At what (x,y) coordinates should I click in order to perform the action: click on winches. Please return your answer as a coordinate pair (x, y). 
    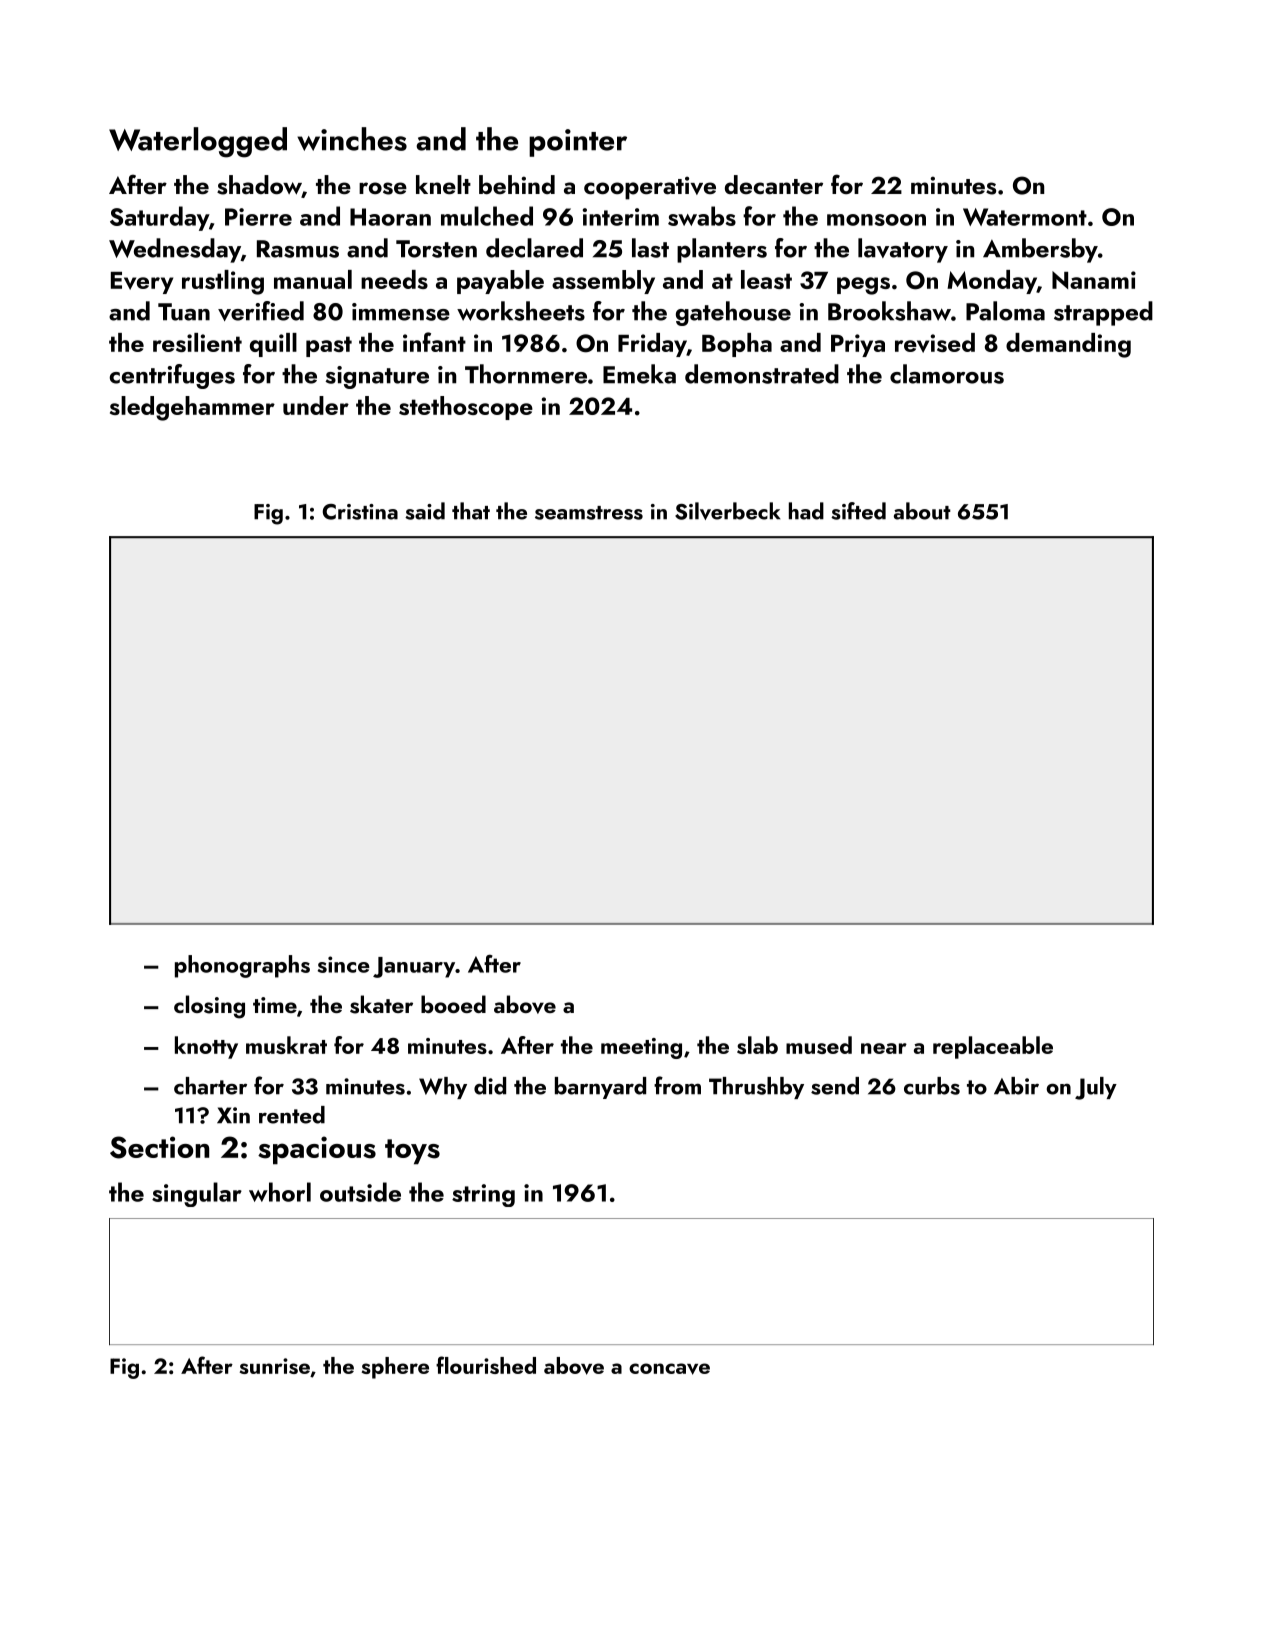
    Looking at the image, I should click on (352, 139).
